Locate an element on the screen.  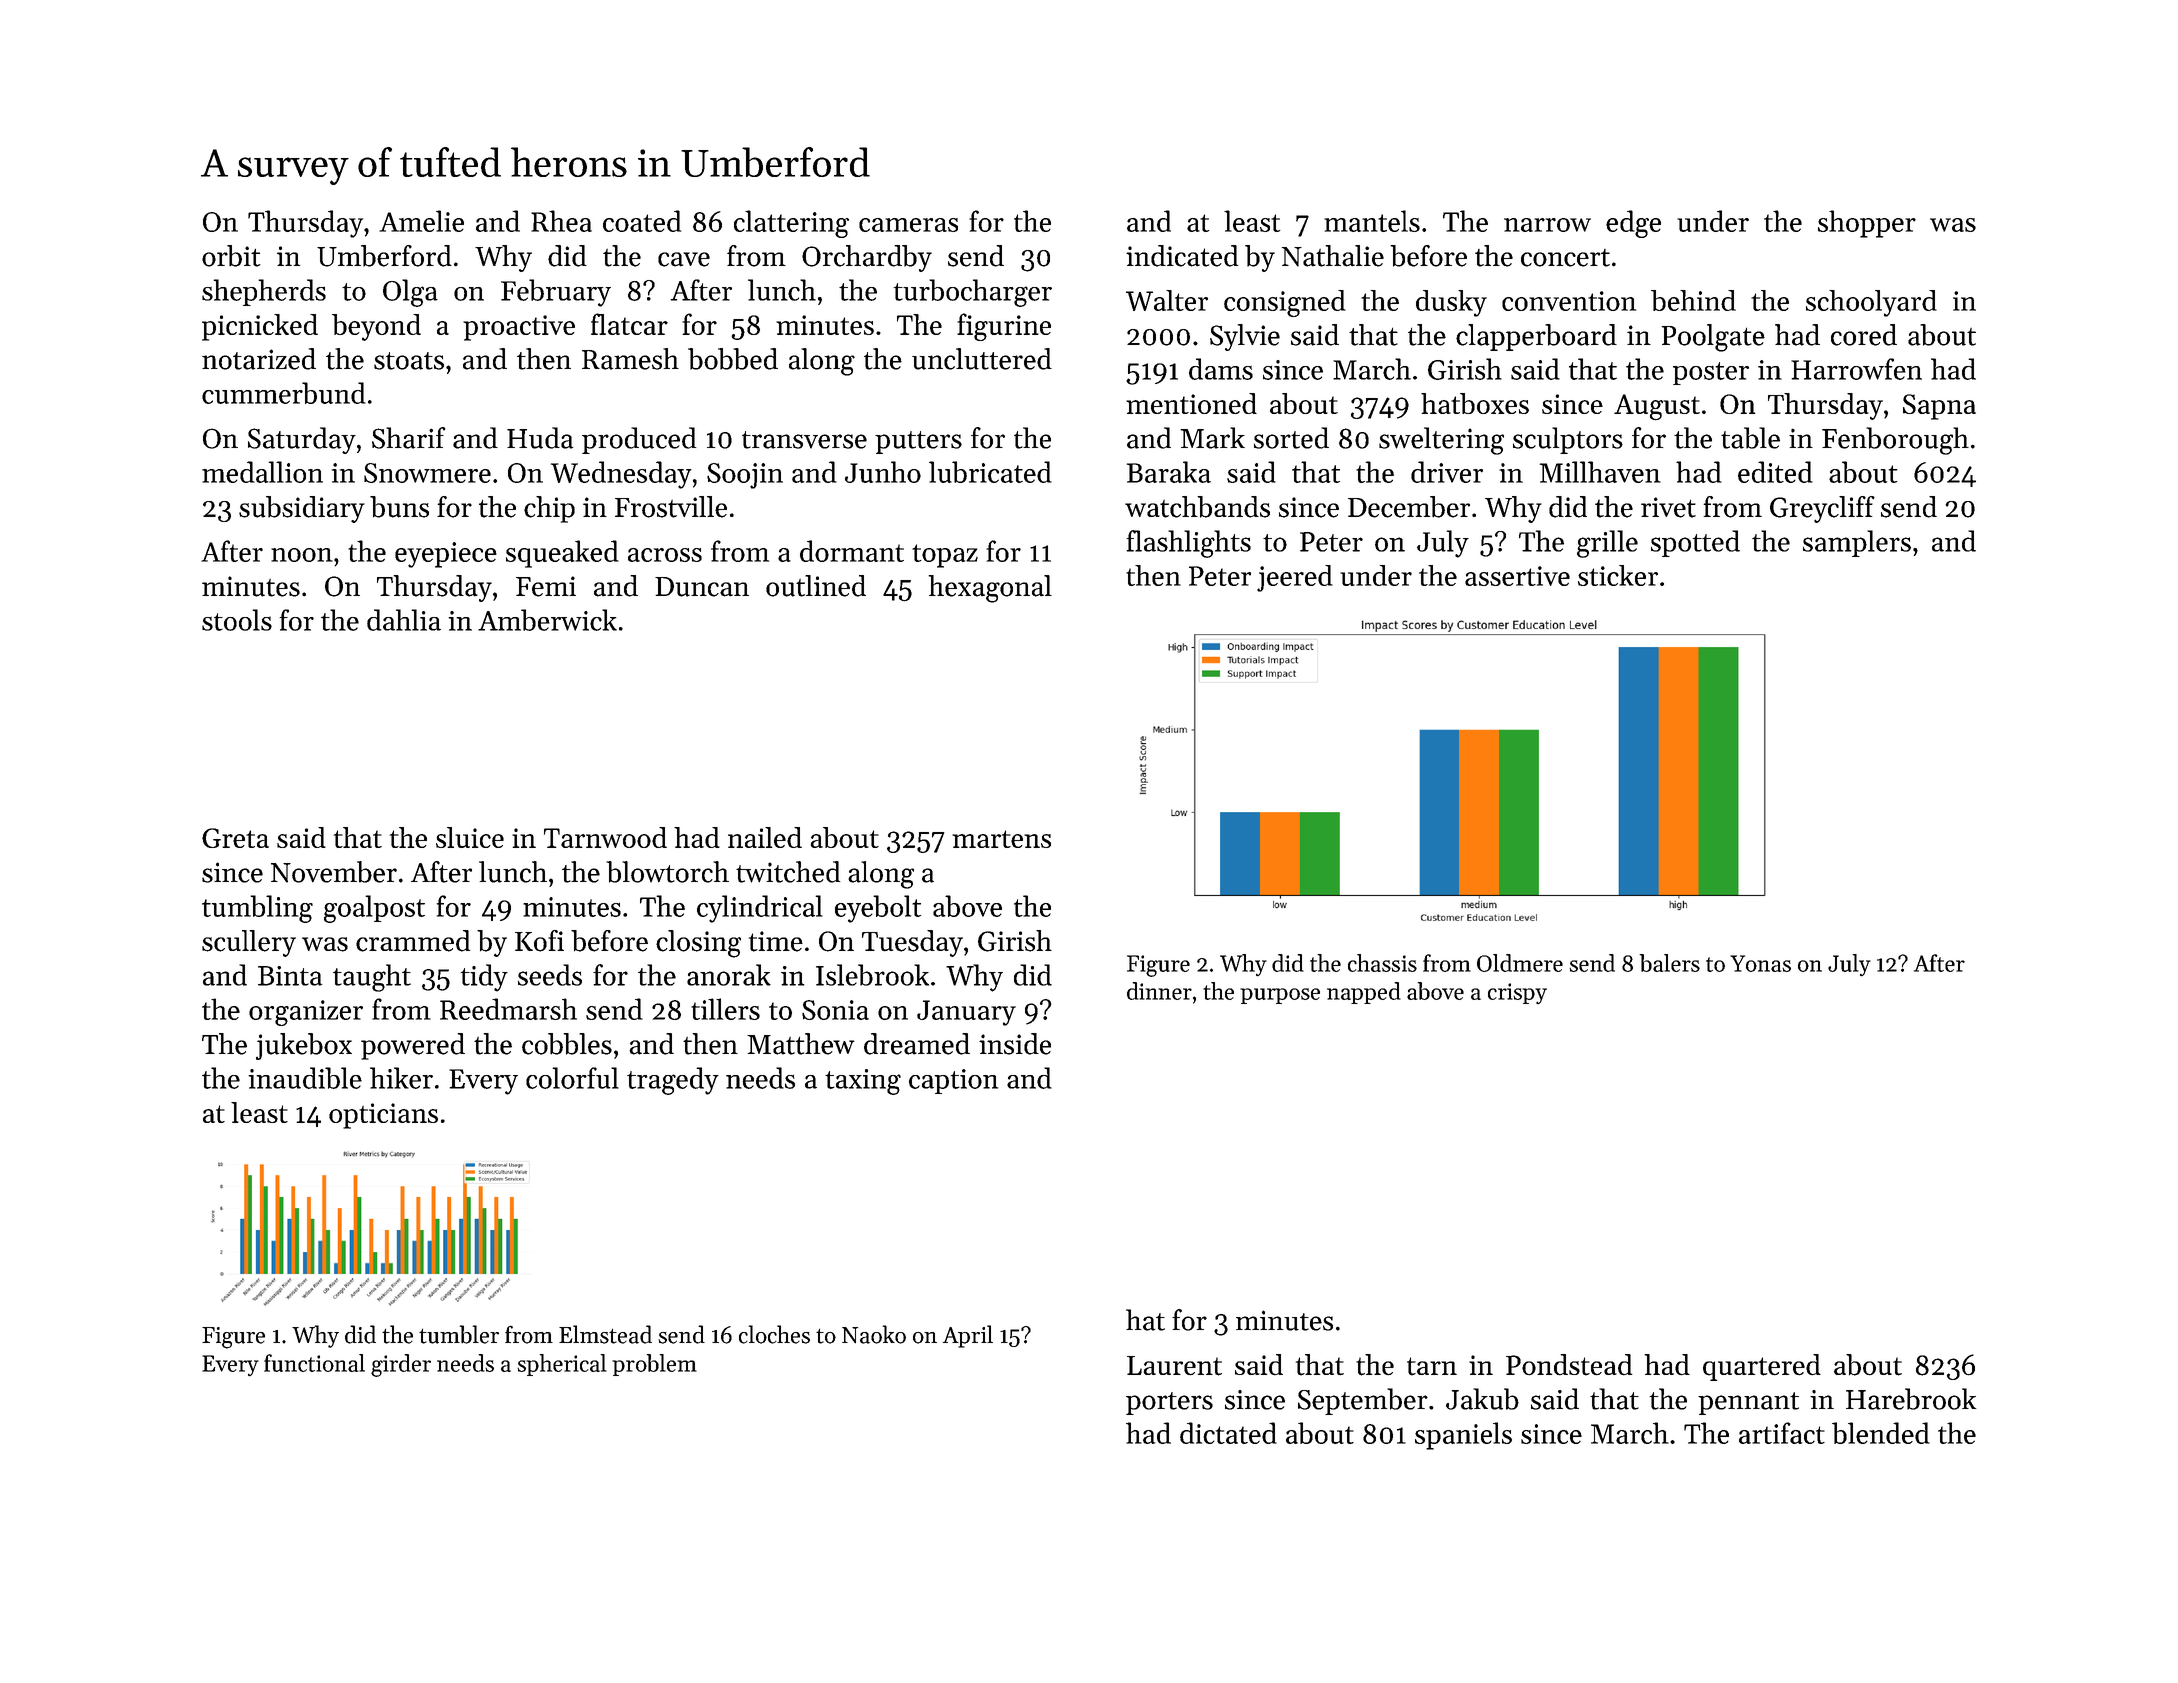
blowtorch is located at coordinates (667, 872).
